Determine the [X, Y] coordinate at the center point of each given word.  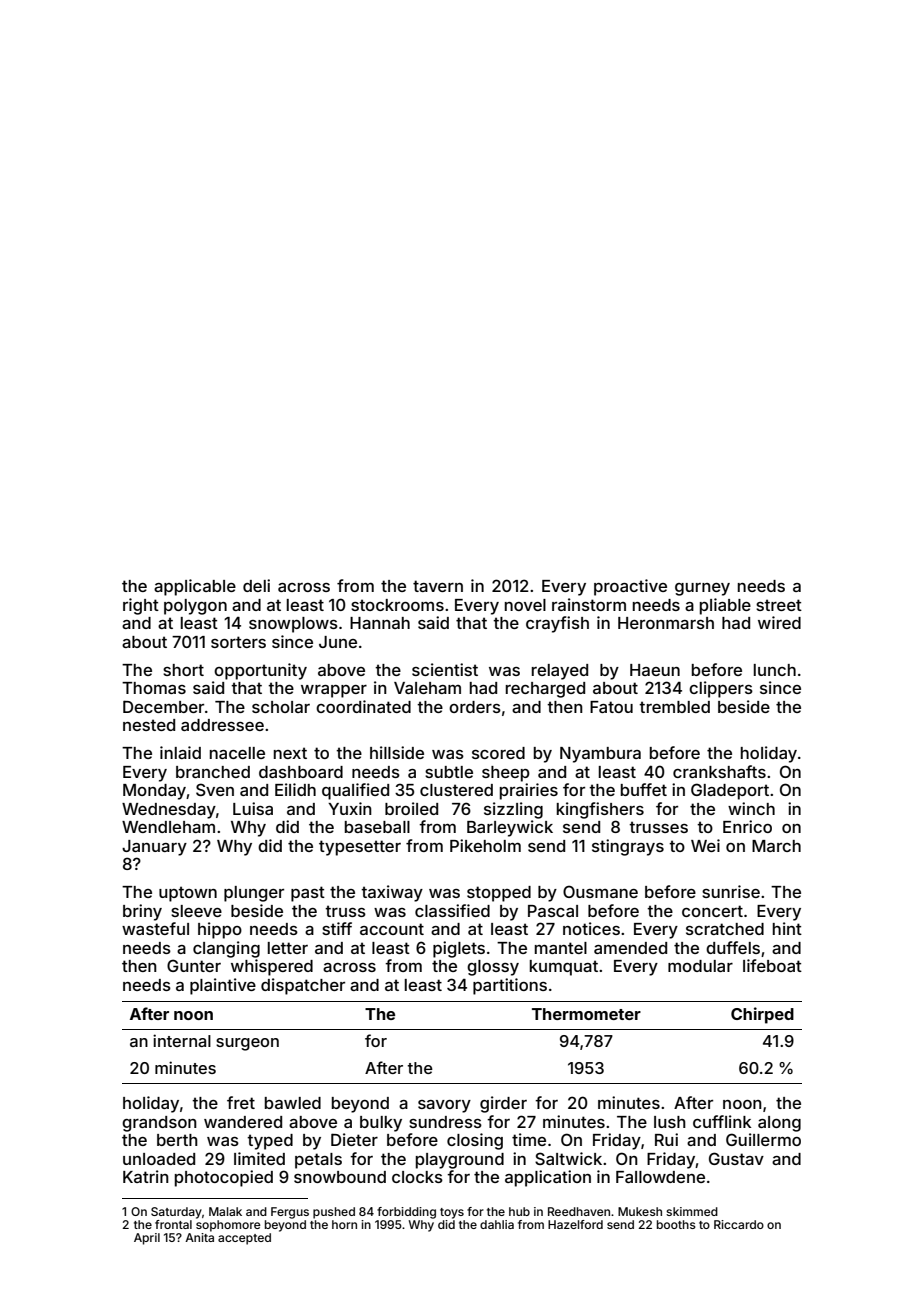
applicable [195, 587]
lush [670, 1122]
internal [182, 1040]
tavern [438, 586]
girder [503, 1104]
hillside [397, 752]
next [290, 753]
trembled [674, 707]
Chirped [762, 1015]
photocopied [224, 1178]
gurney [702, 589]
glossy [493, 968]
